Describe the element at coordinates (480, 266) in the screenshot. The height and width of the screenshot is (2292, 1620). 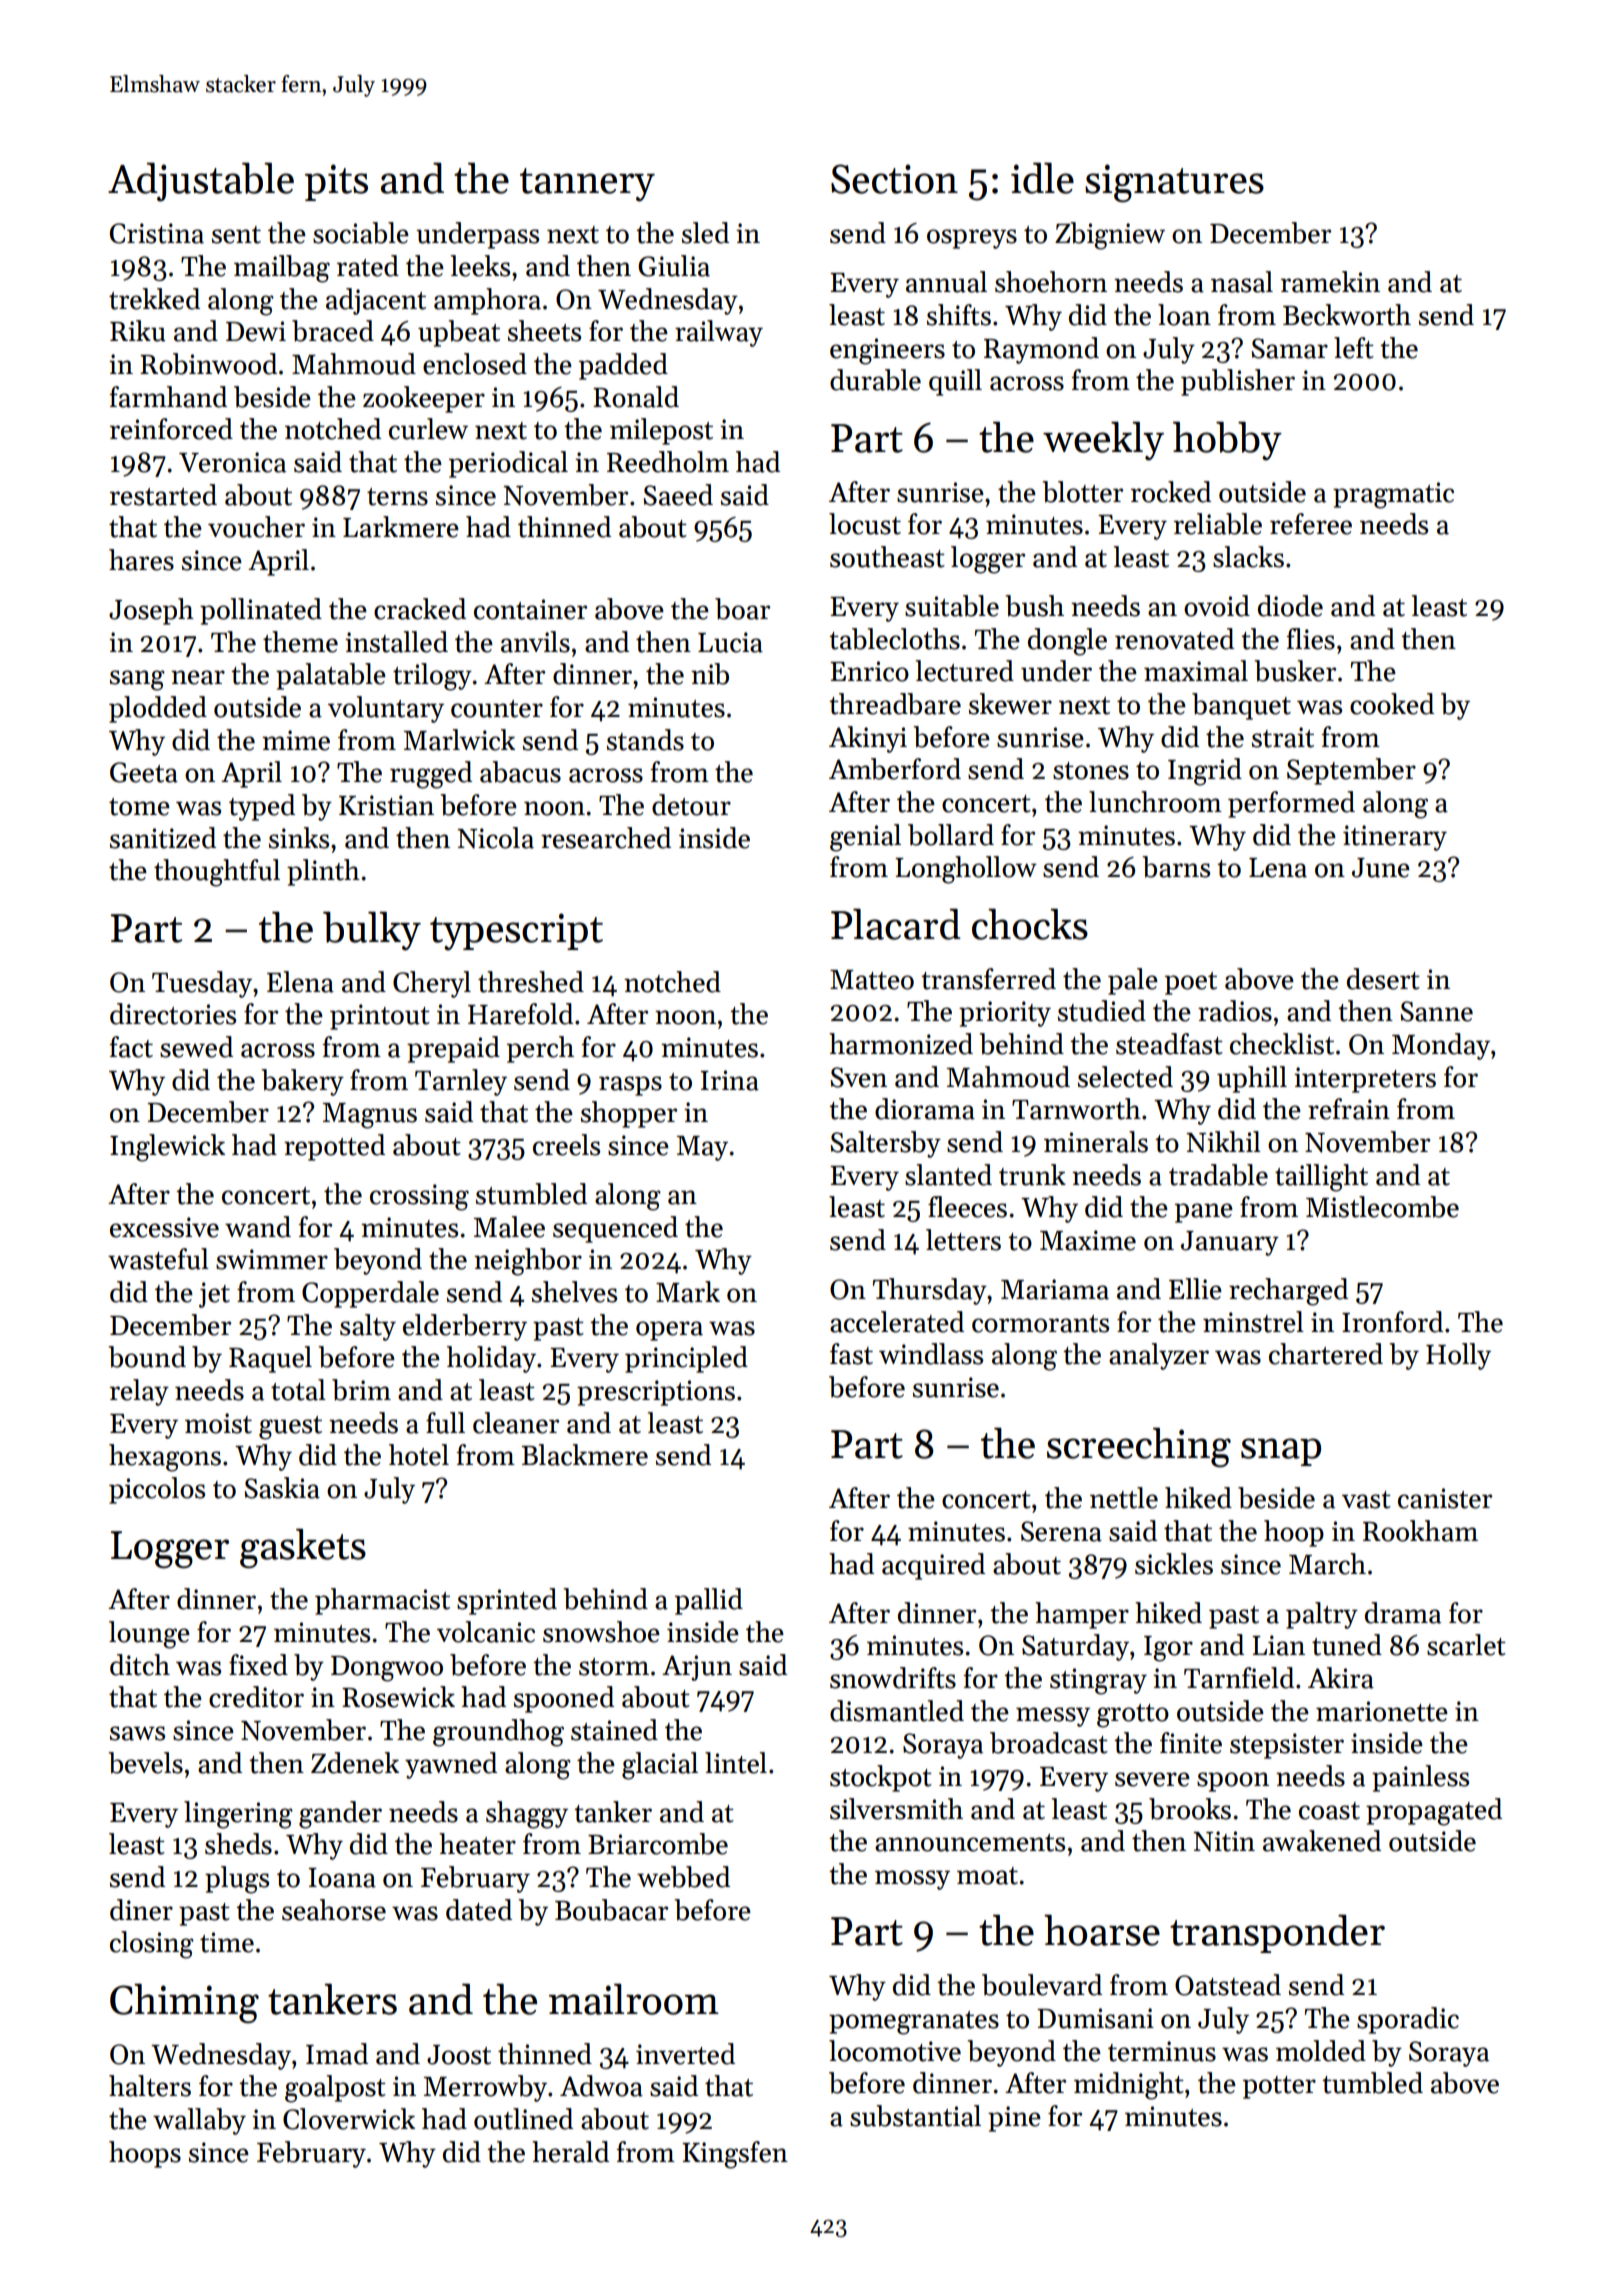
I see `leeks` at that location.
